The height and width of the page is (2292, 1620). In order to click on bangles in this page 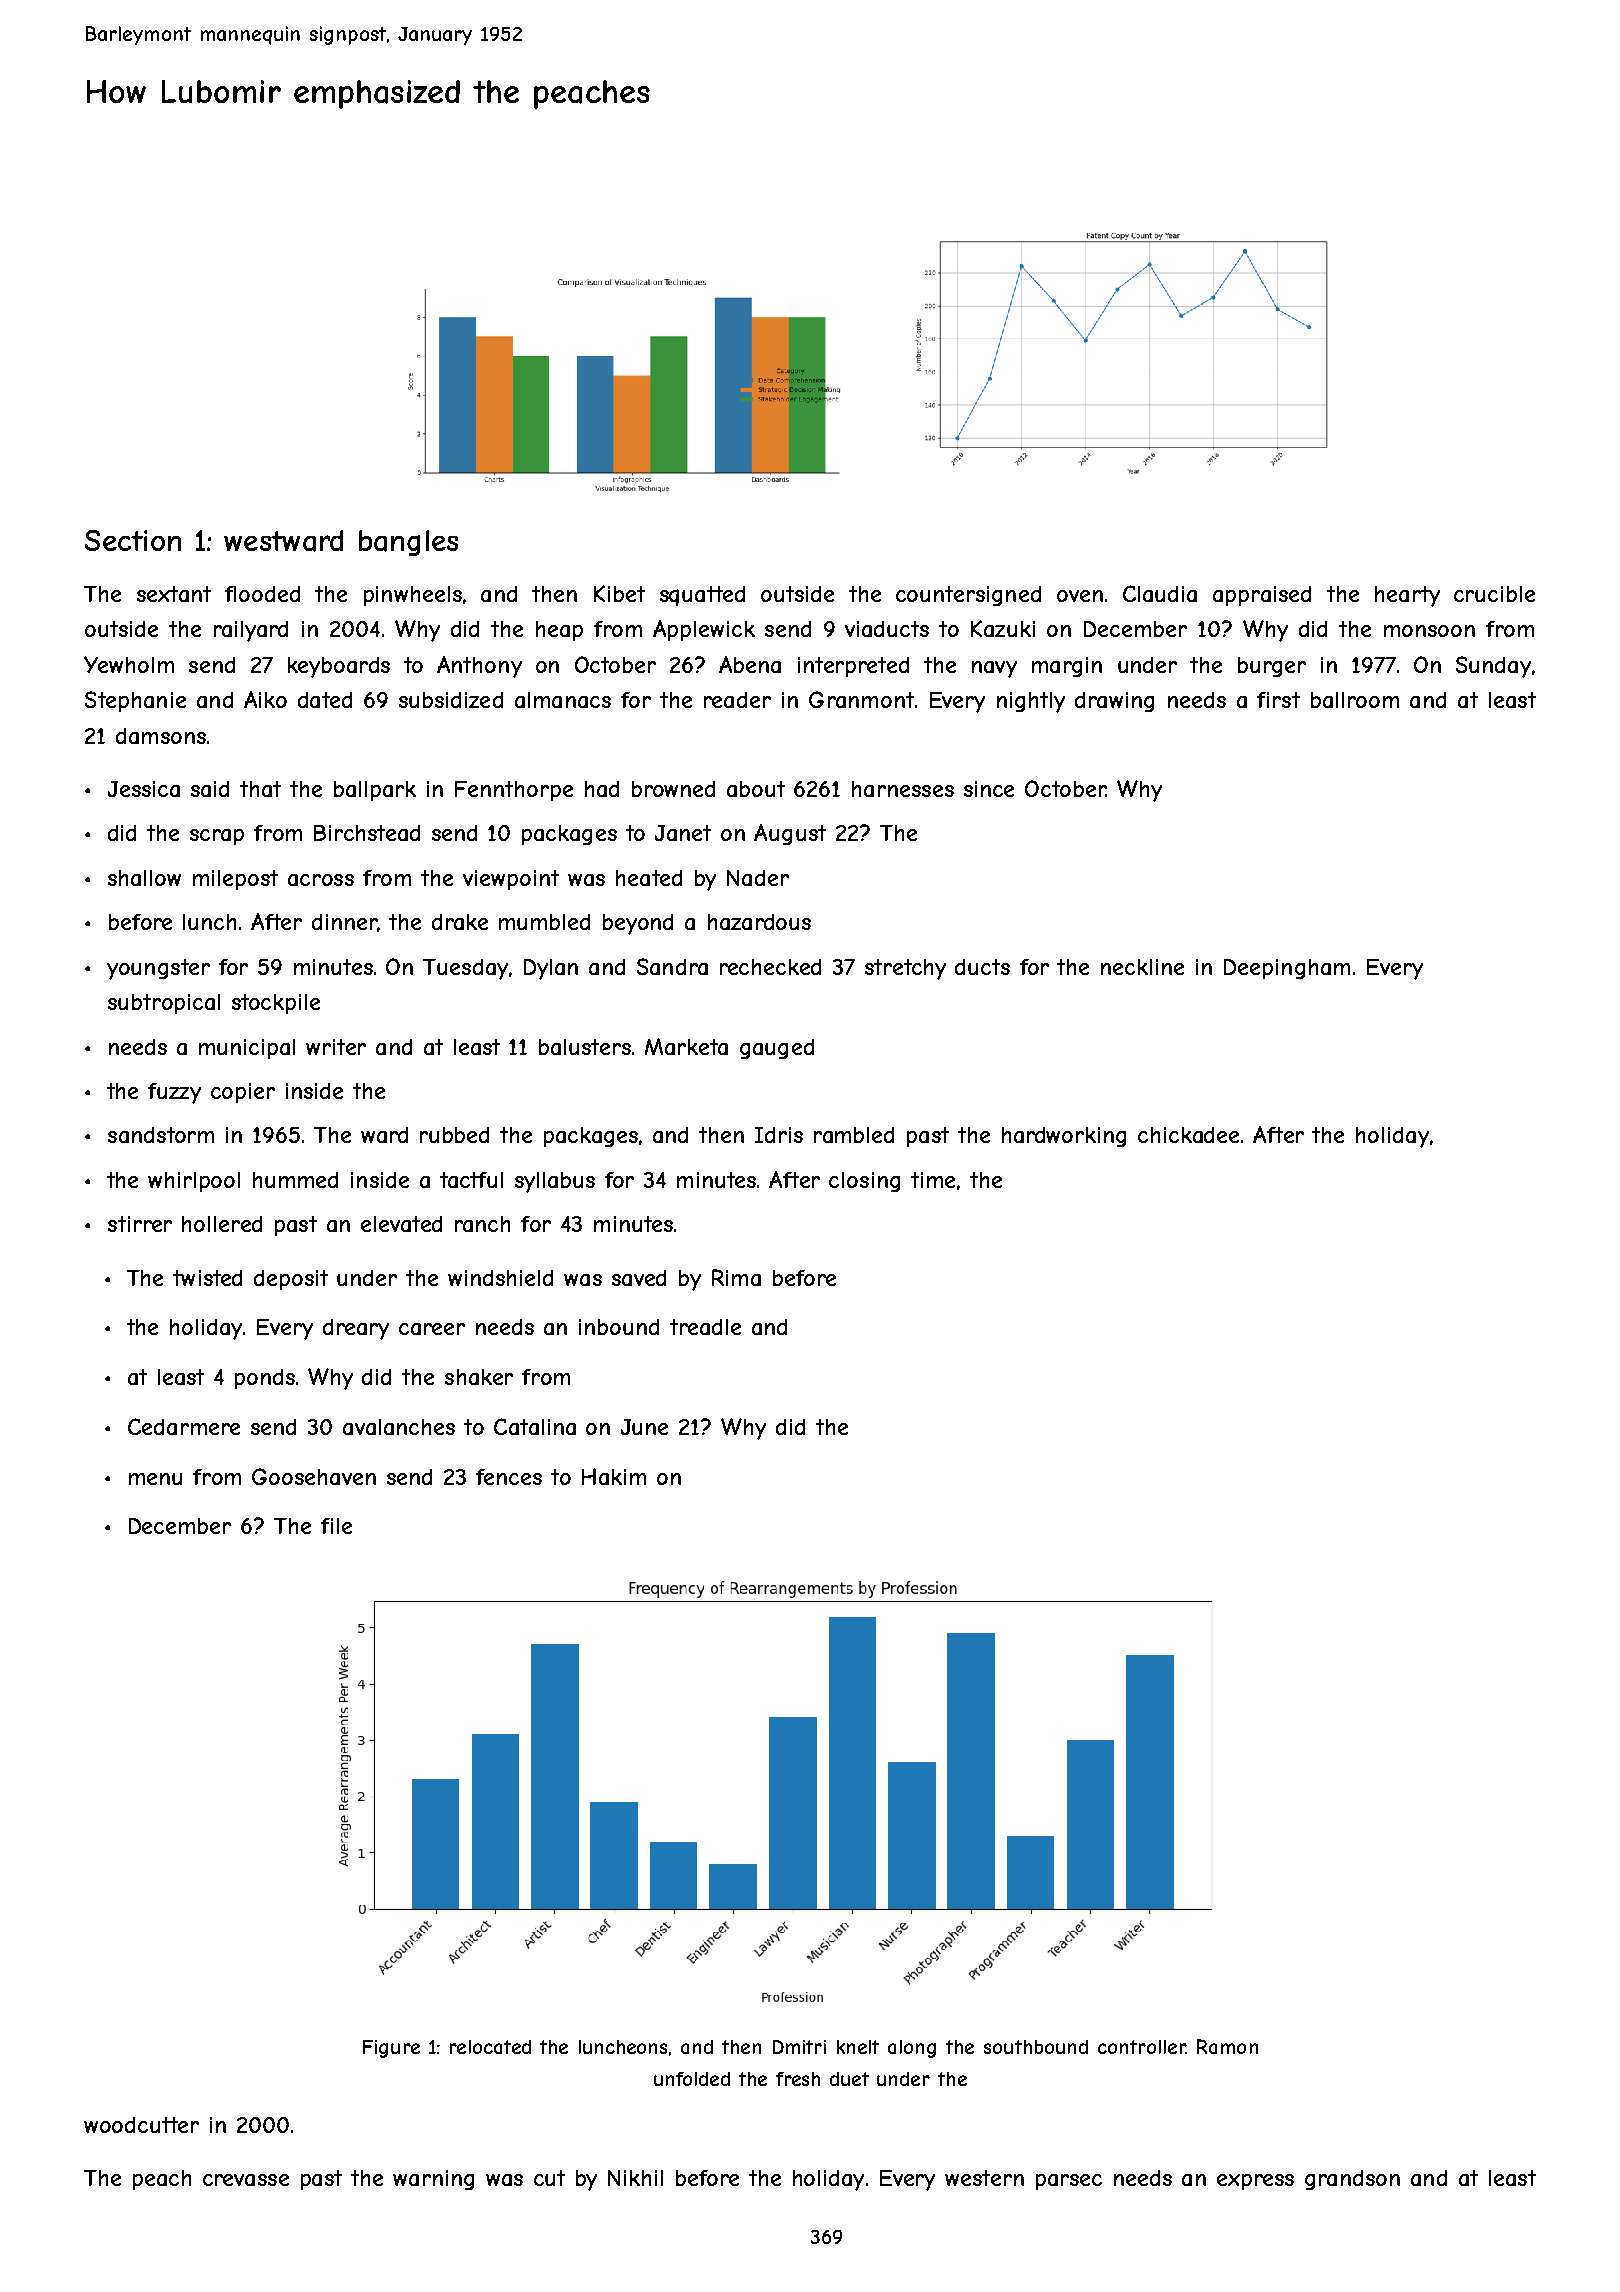, I will do `click(408, 543)`.
